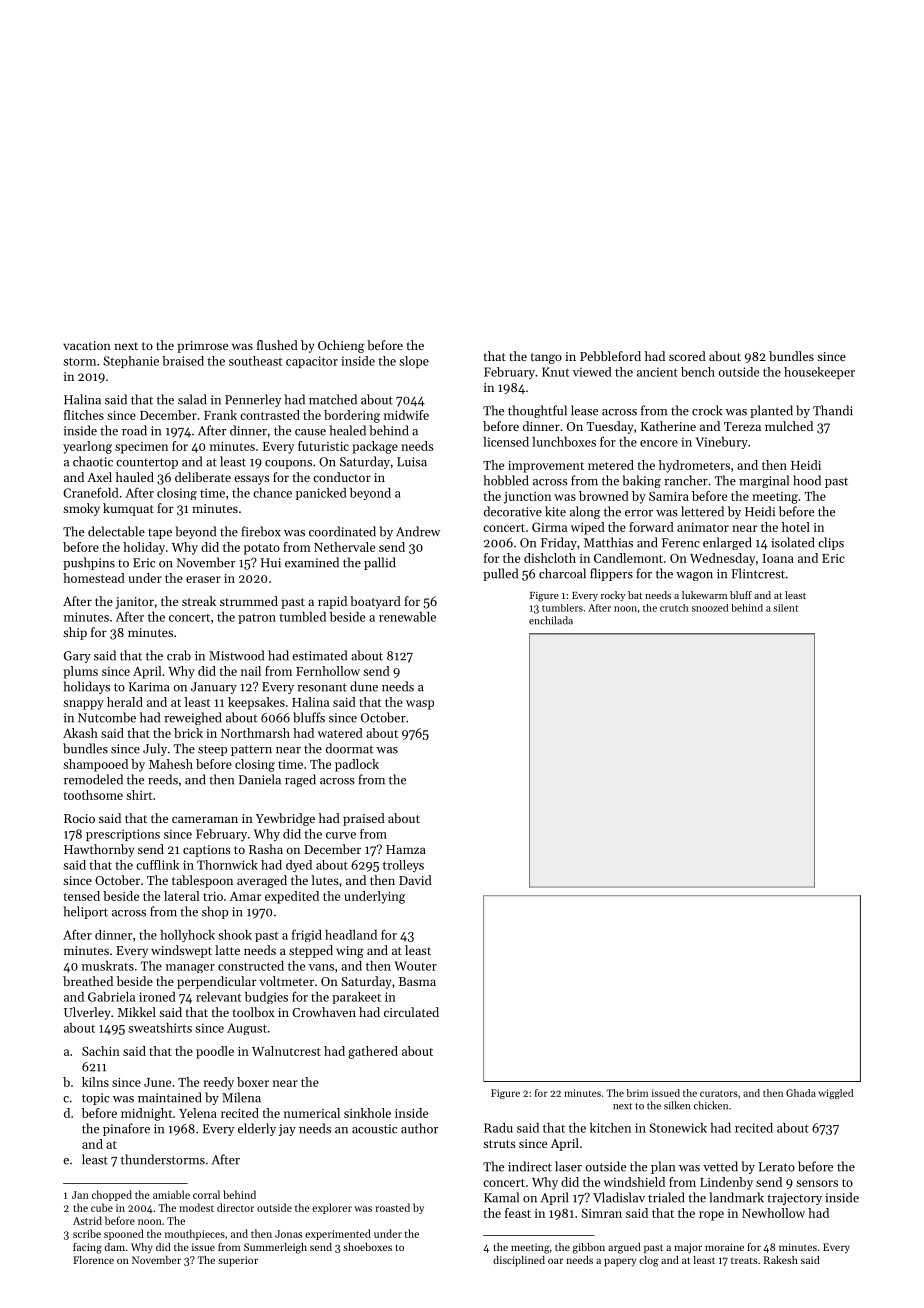  What do you see at coordinates (686, 480) in the page?
I see `rancher` at bounding box center [686, 480].
